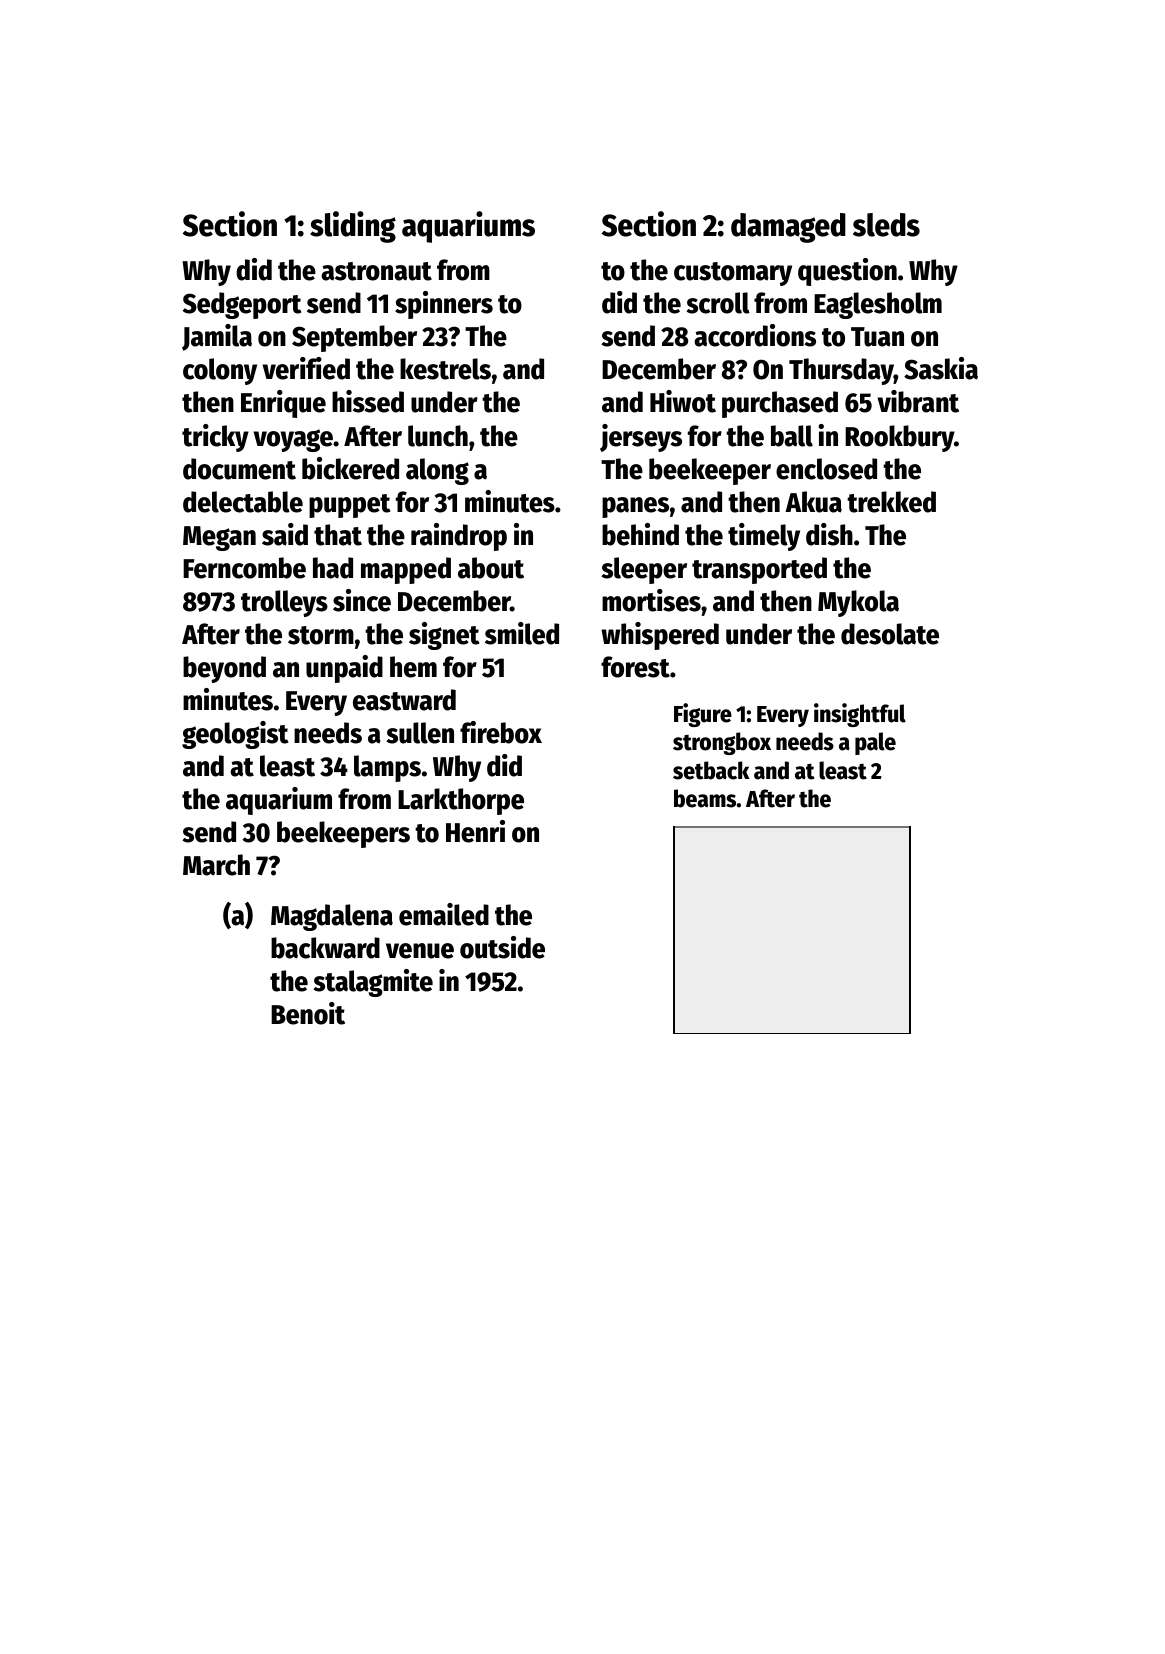  I want to click on sleeper, so click(644, 570).
